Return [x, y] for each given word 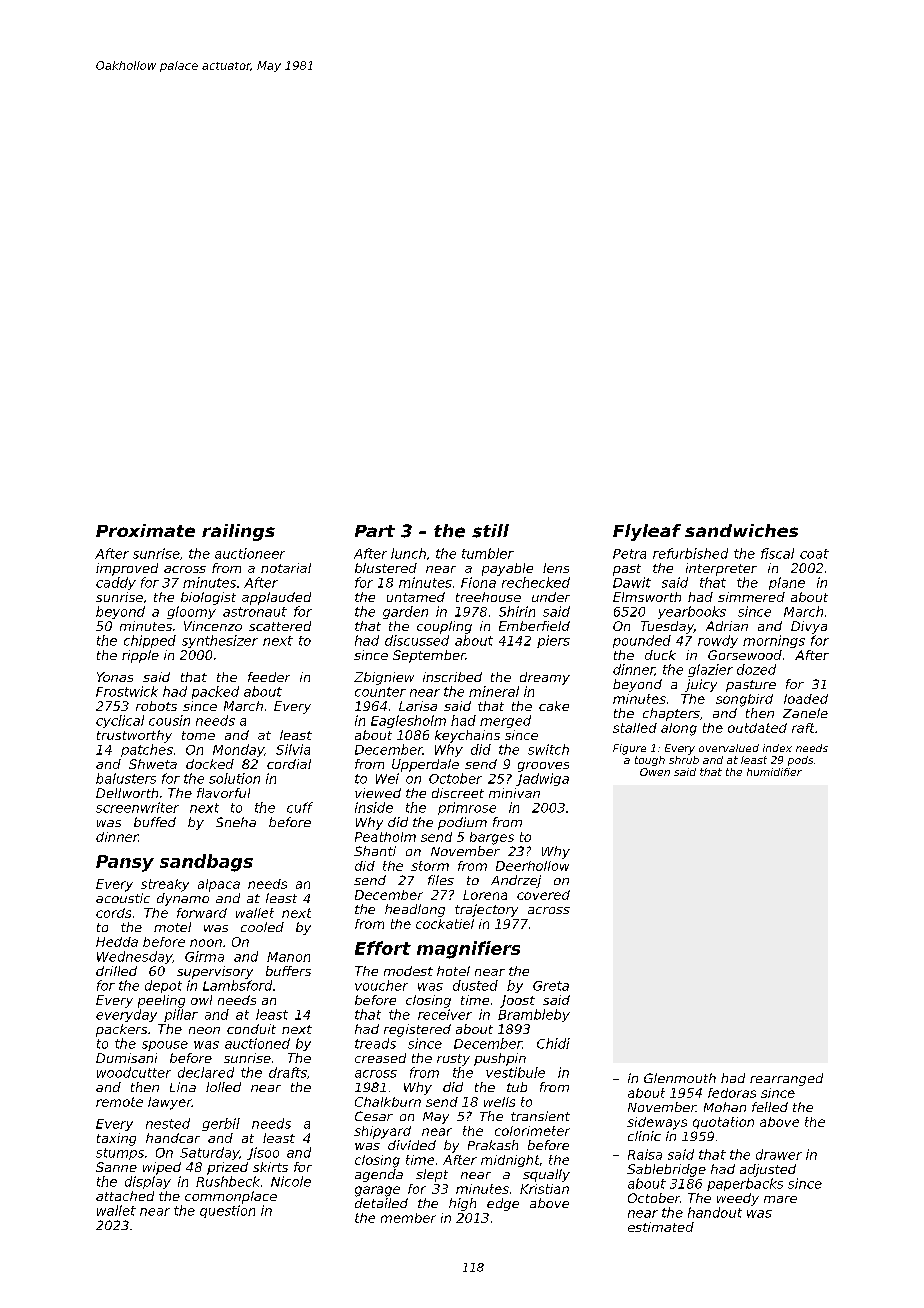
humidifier [774, 772]
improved [127, 569]
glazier [710, 670]
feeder [269, 677]
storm [430, 866]
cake [554, 706]
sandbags [206, 863]
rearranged [786, 1079]
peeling [161, 1001]
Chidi [553, 1043]
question [227, 1211]
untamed [416, 597]
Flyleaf [647, 532]
